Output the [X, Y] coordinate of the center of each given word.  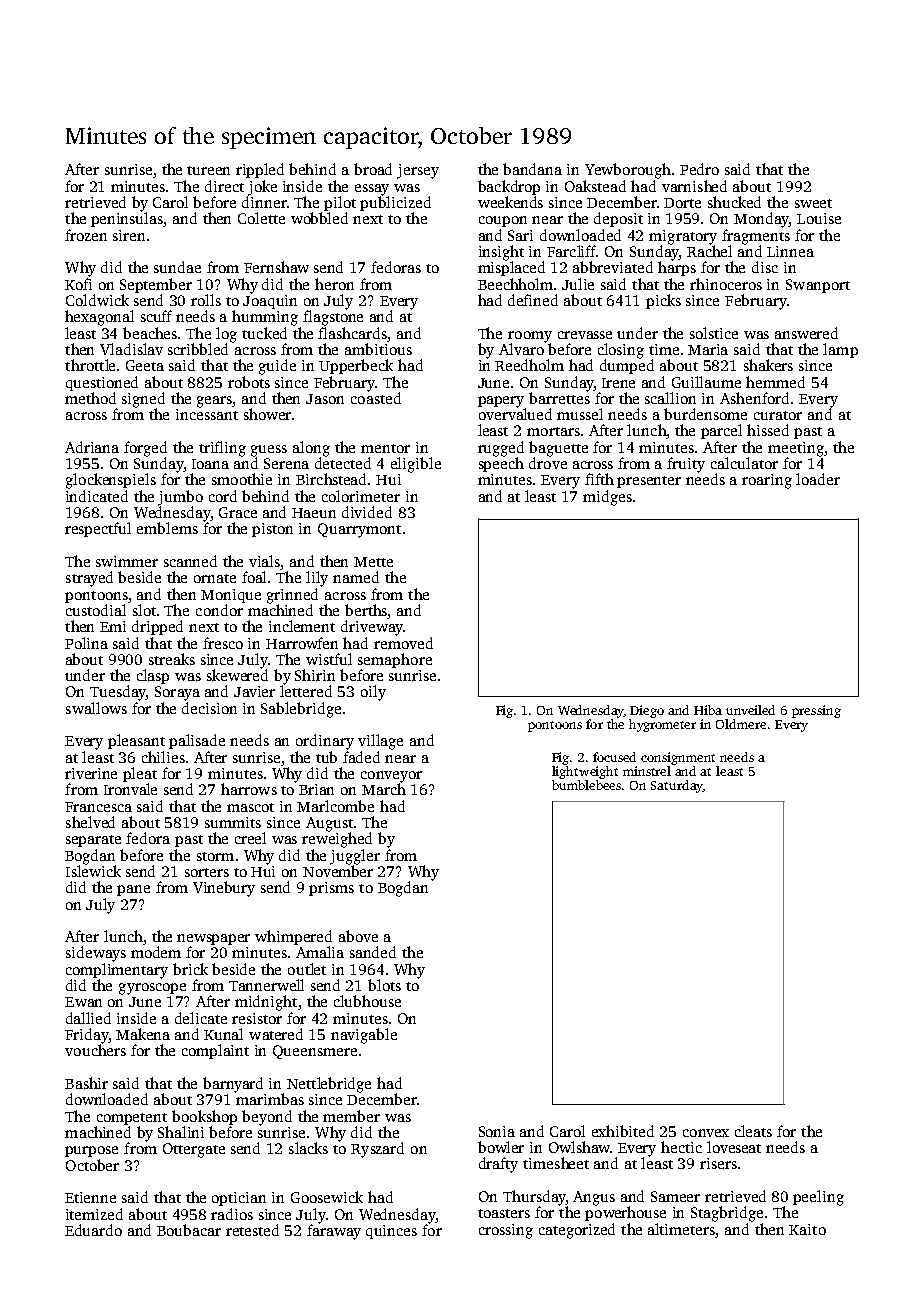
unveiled [750, 710]
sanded [373, 952]
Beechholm [515, 284]
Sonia [497, 1131]
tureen [208, 170]
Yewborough [628, 171]
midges [607, 498]
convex [706, 1133]
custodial [96, 610]
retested [252, 1230]
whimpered [293, 937]
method [90, 398]
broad [373, 169]
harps [677, 268]
